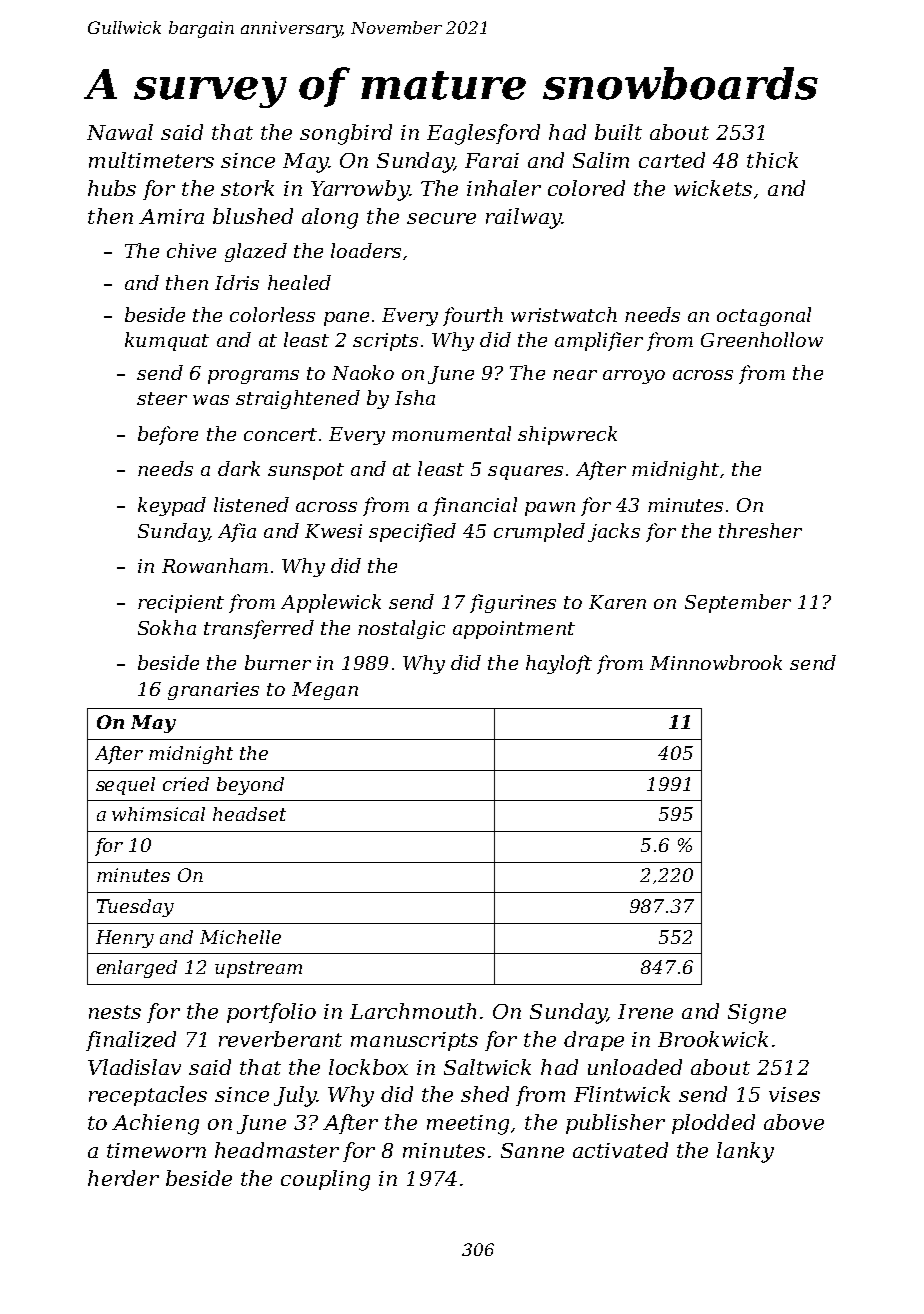 The width and height of the screenshot is (924, 1314). Describe the element at coordinates (713, 188) in the screenshot. I see `wickets` at that location.
